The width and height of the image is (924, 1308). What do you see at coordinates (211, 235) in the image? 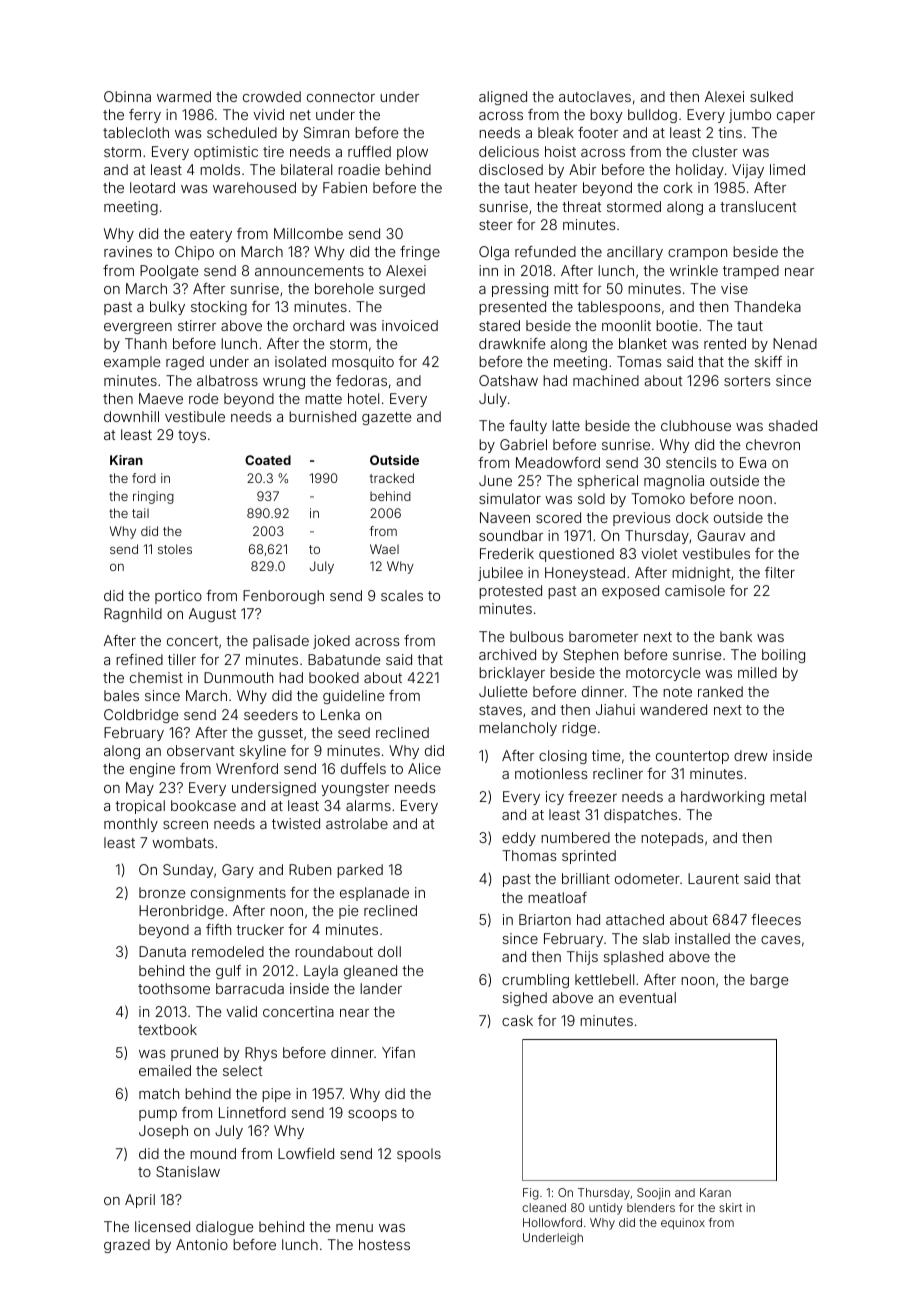
I see `eatery` at bounding box center [211, 235].
